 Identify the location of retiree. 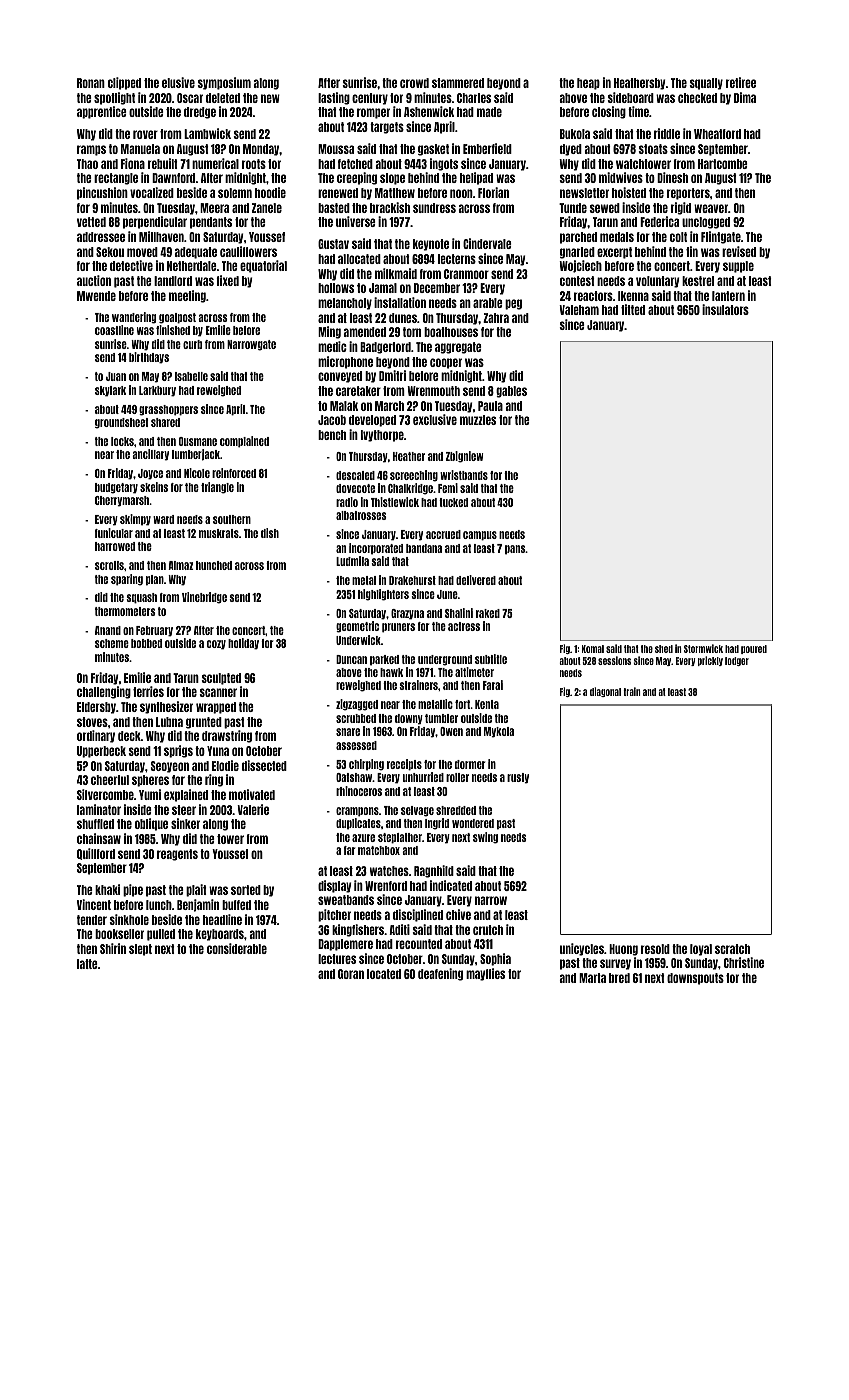
(741, 82).
